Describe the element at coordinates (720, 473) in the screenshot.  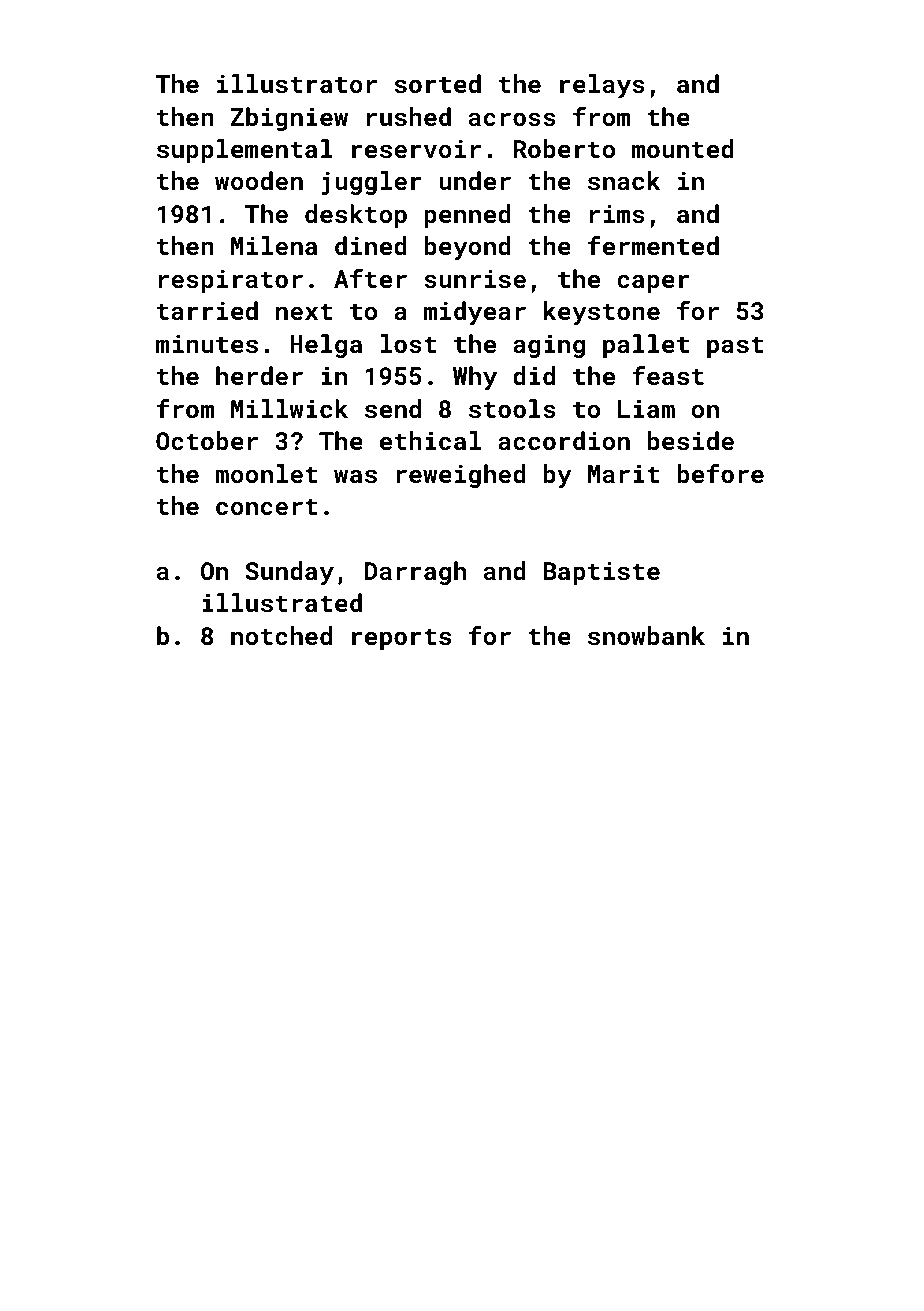
I see `before` at that location.
